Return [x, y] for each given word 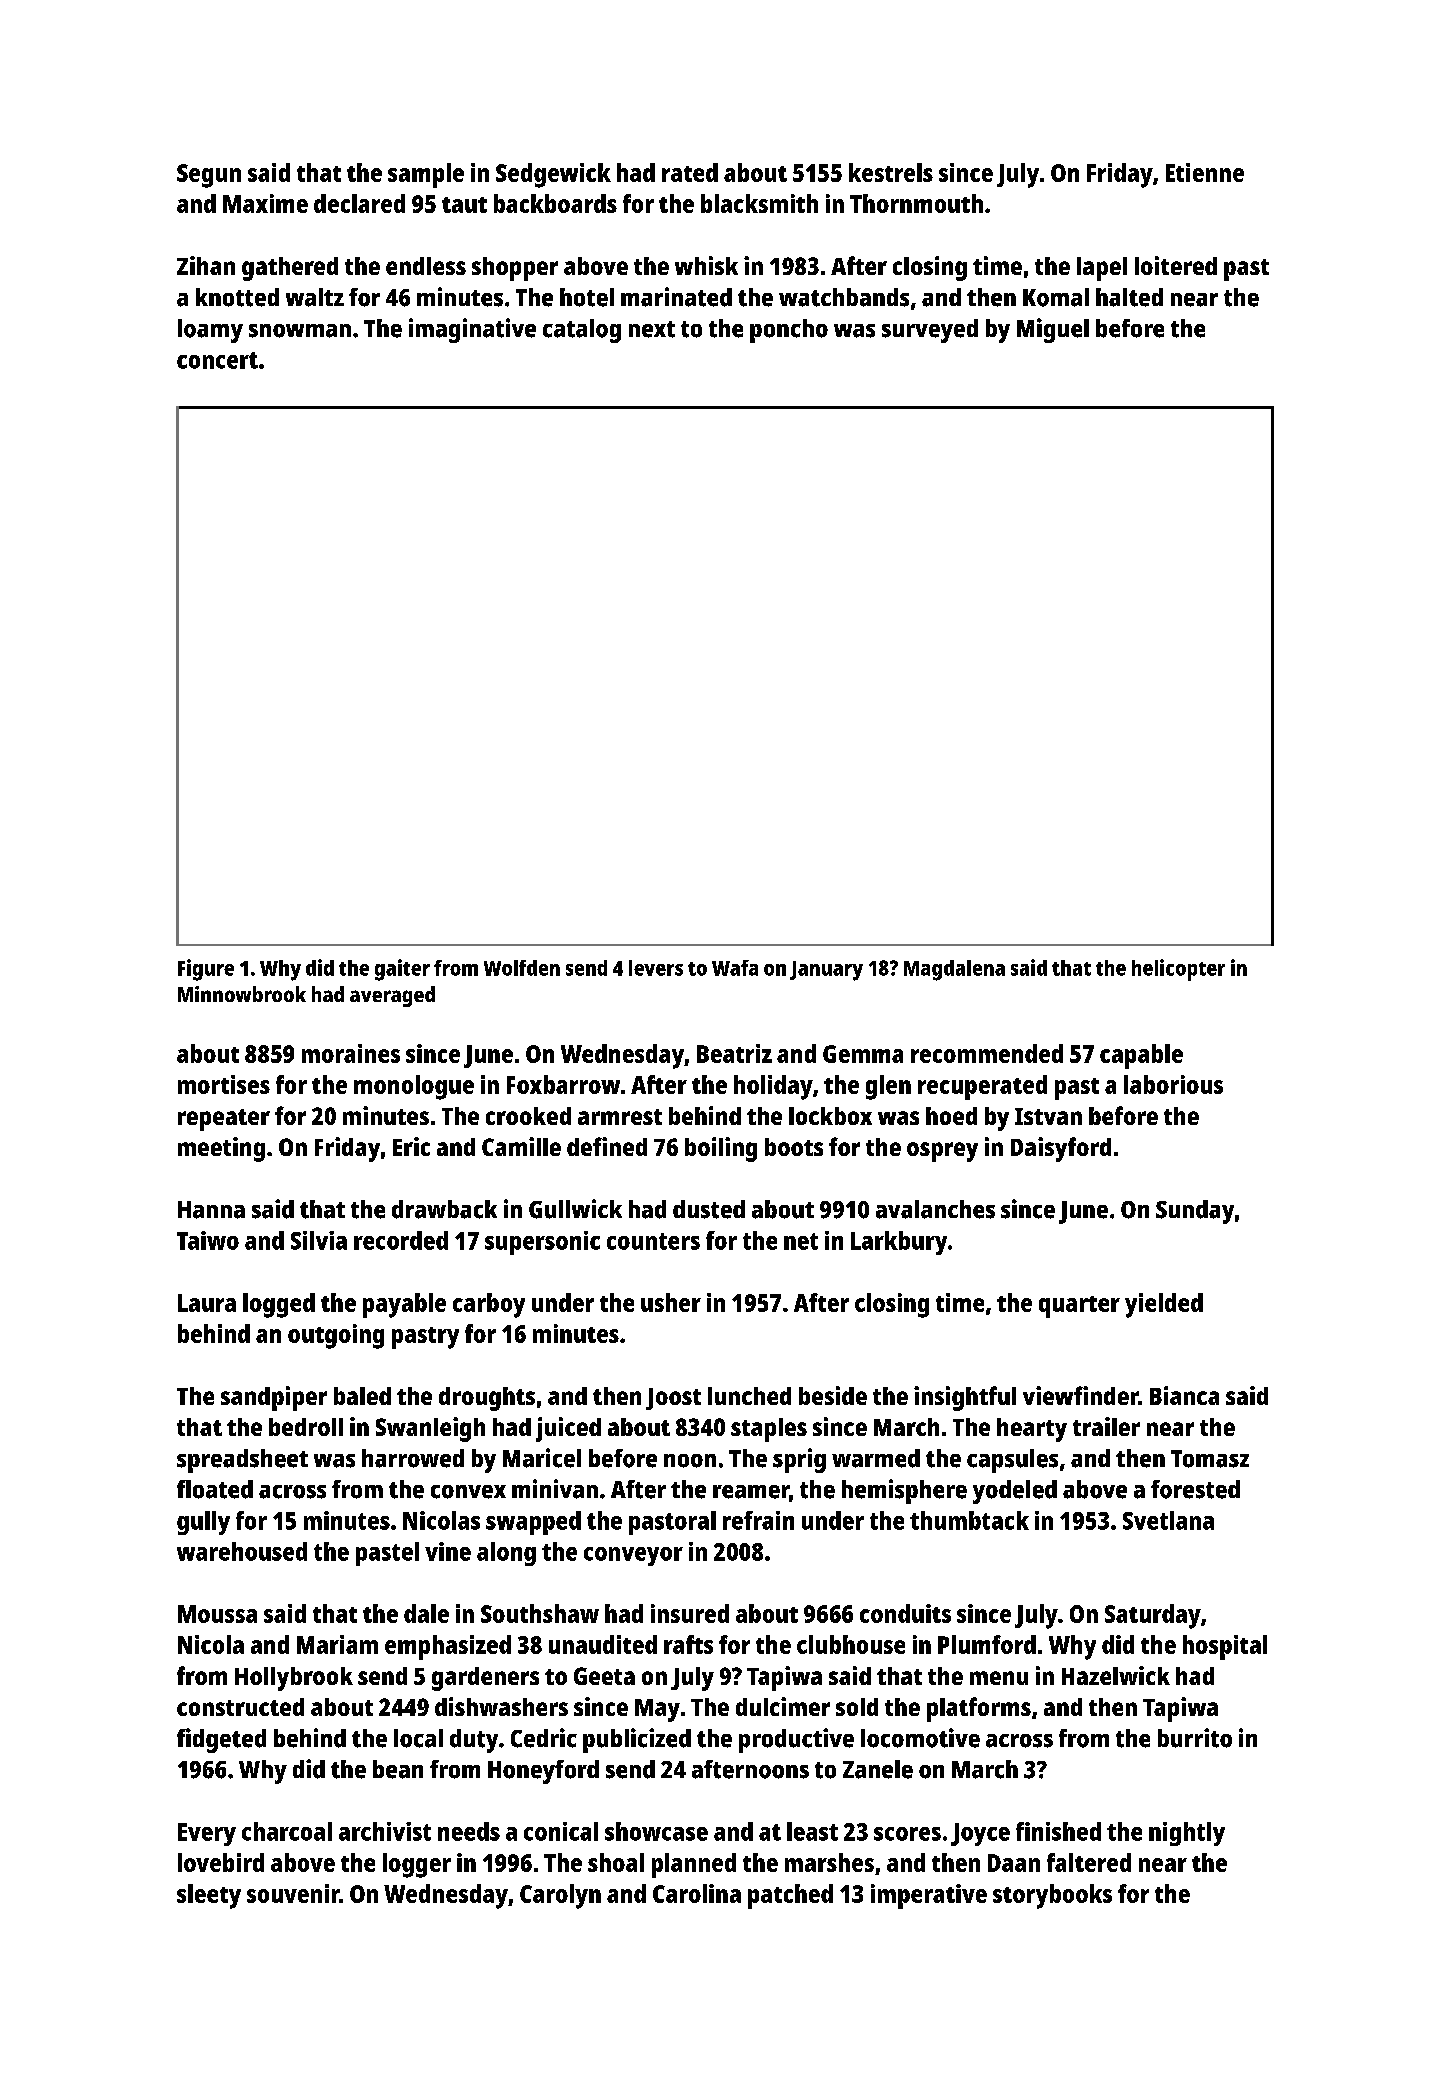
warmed [876, 1458]
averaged [392, 996]
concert [217, 360]
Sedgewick [553, 175]
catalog [582, 331]
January [826, 971]
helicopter [1178, 970]
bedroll [306, 1427]
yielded [1164, 1305]
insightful [965, 1398]
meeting [221, 1149]
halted [1129, 297]
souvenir [293, 1893]
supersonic [542, 1243]
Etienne [1205, 172]
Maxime [265, 203]
